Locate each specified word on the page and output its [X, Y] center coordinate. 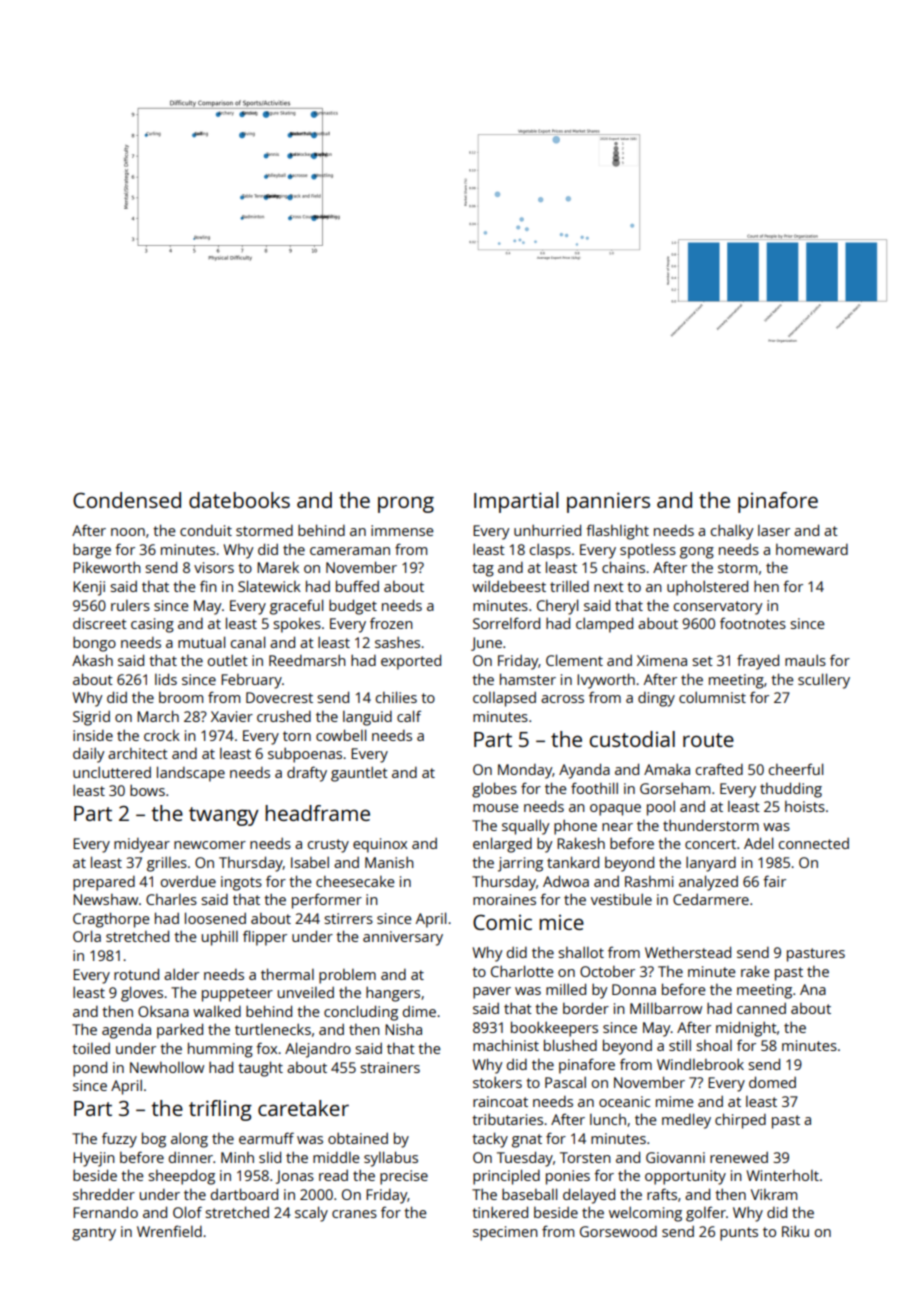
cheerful [796, 769]
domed [772, 1082]
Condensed [127, 500]
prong [406, 504]
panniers [608, 502]
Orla [87, 936]
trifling [220, 1110]
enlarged [502, 845]
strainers [390, 1067]
